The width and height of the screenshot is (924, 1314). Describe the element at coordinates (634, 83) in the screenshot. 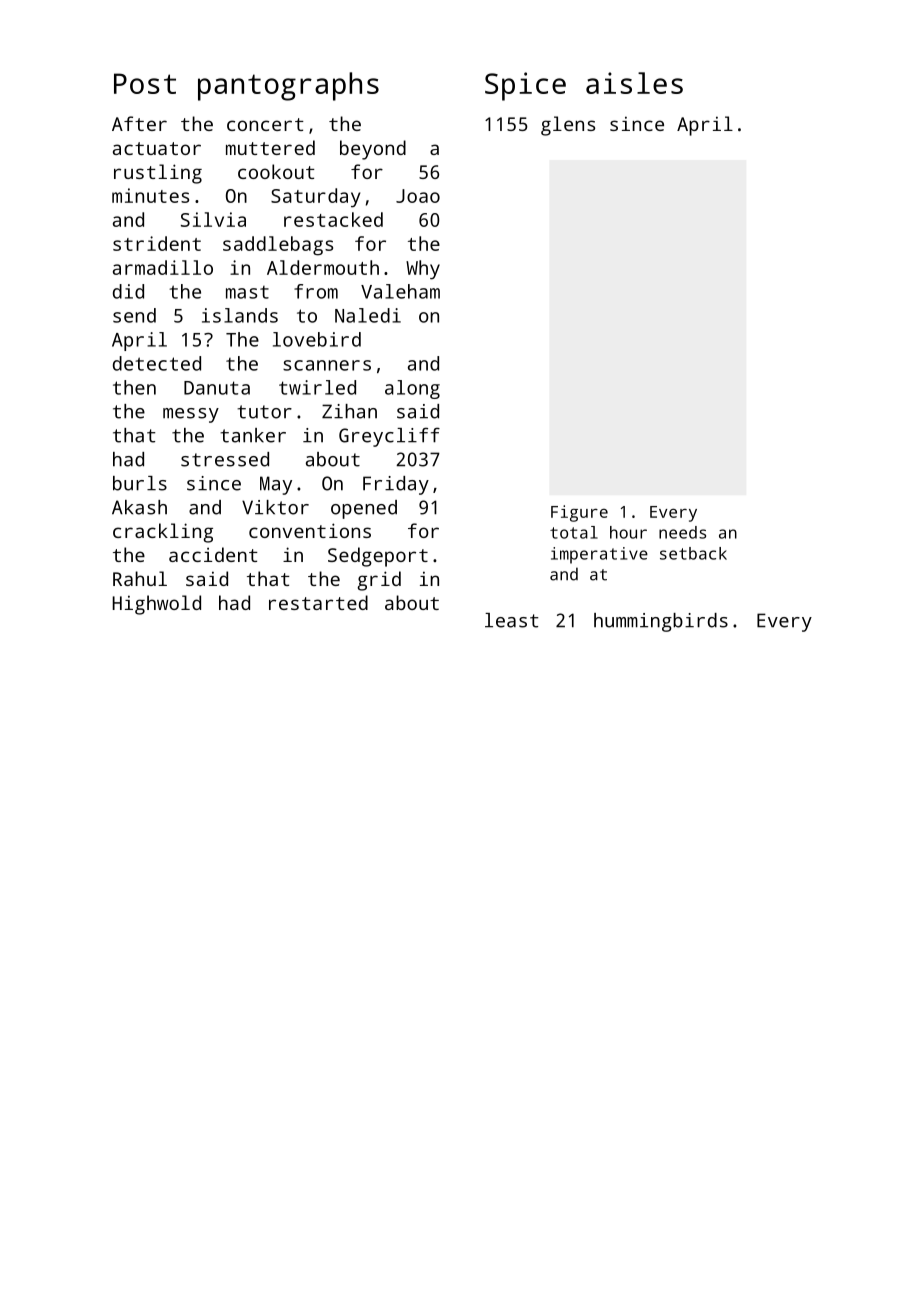

I see `aisles` at that location.
